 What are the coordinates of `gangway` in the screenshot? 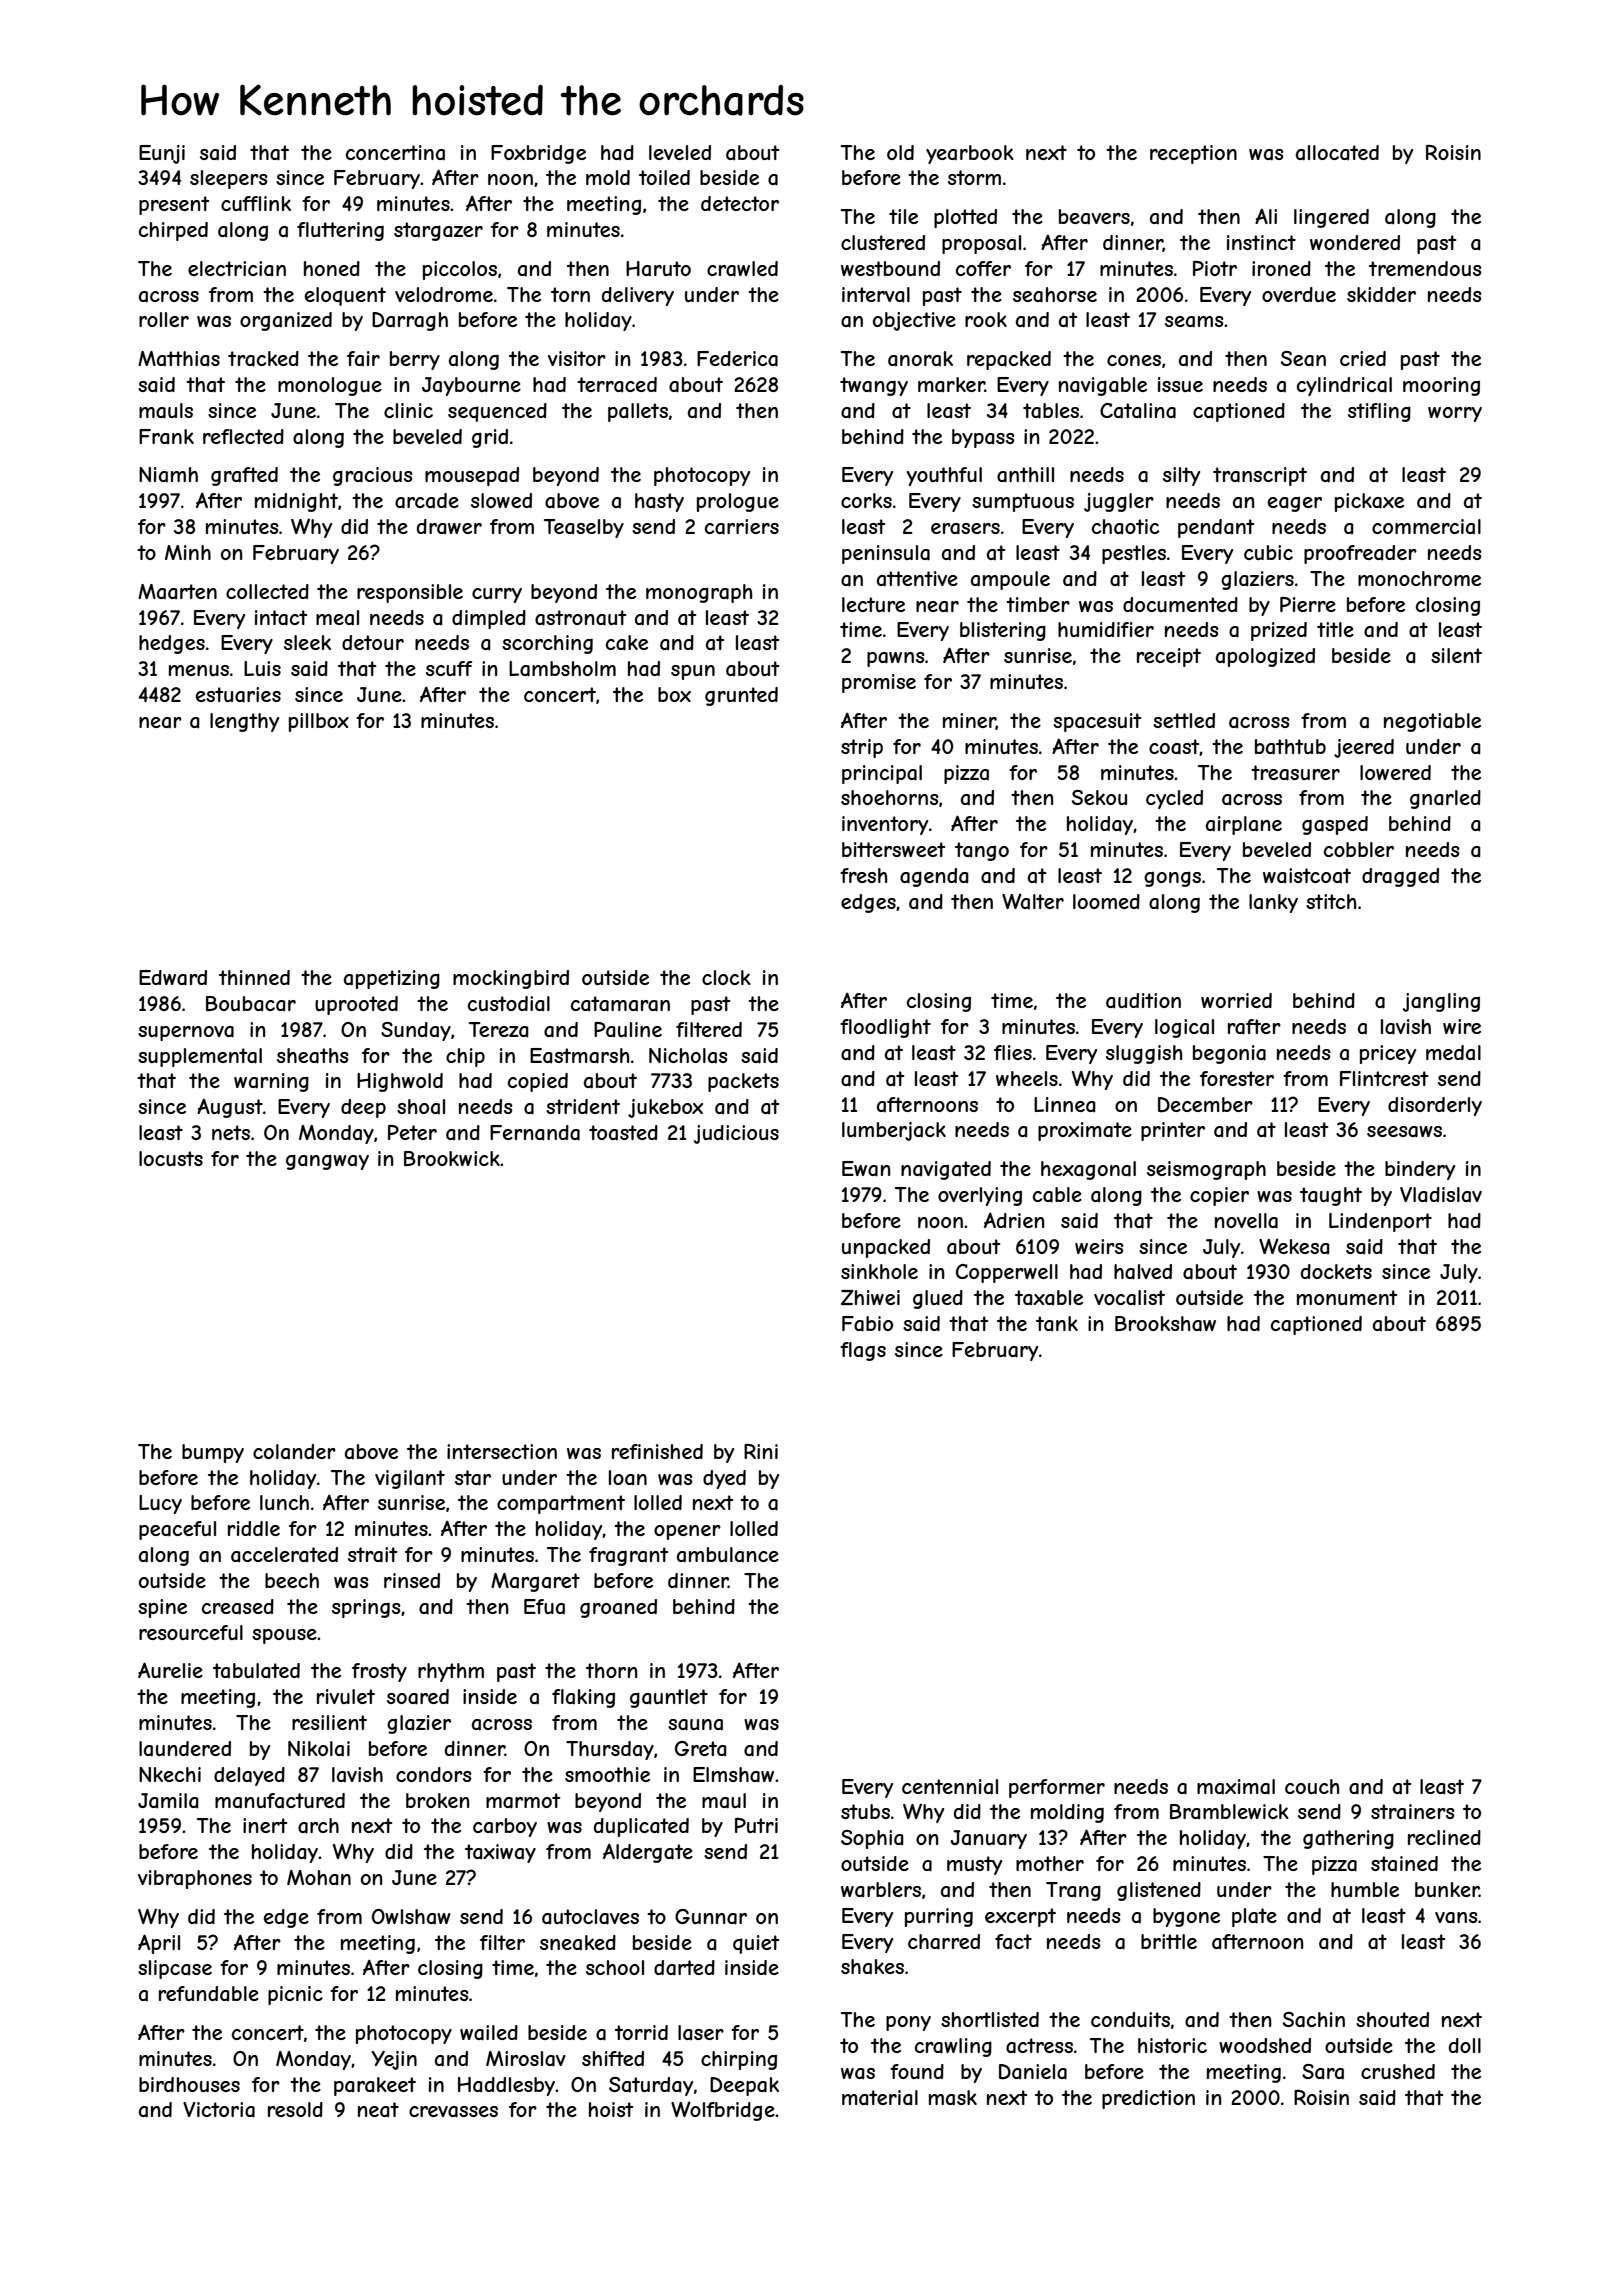 It's located at (327, 1162).
